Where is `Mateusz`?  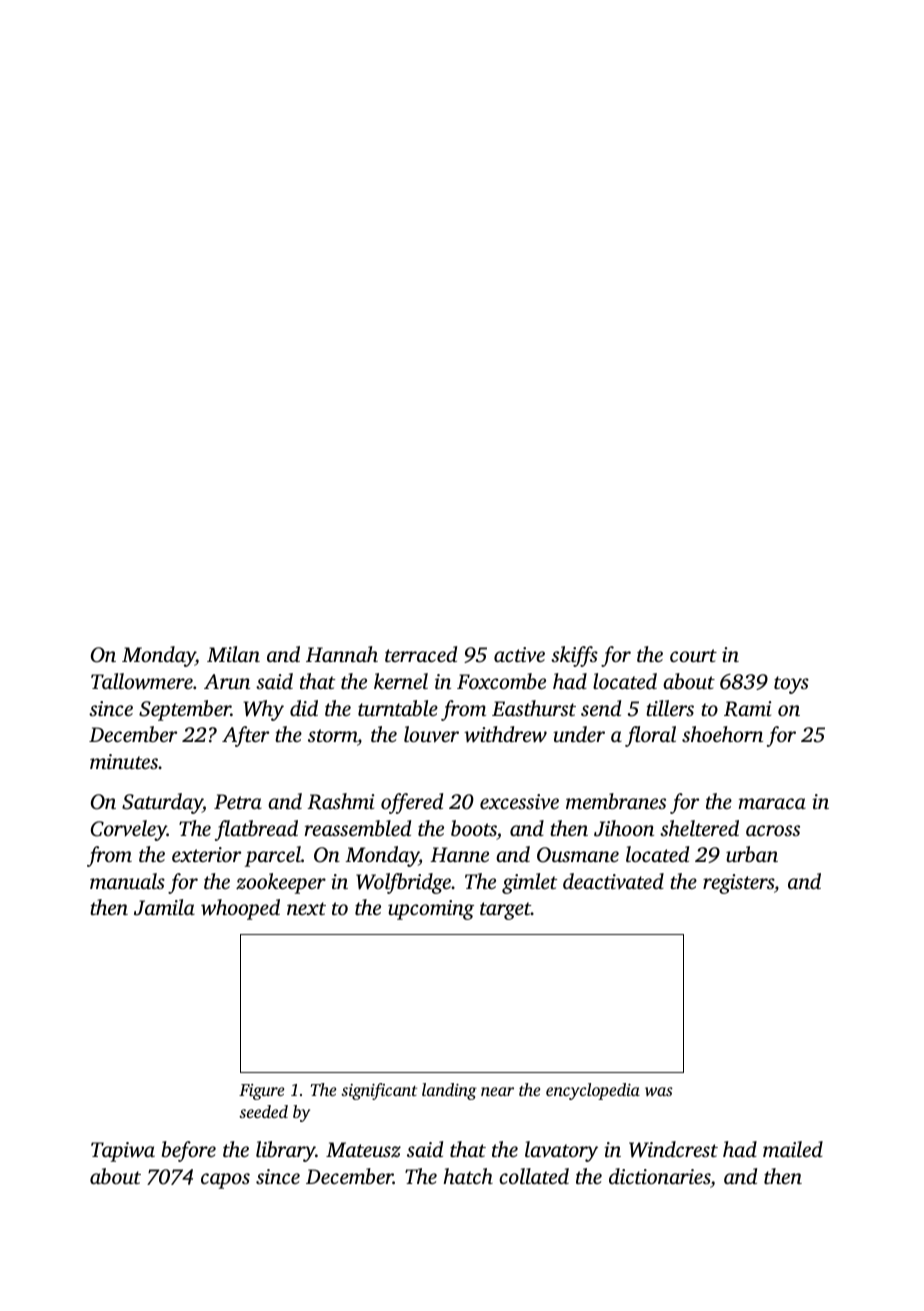
Mateusz is located at coordinates (363, 1150).
